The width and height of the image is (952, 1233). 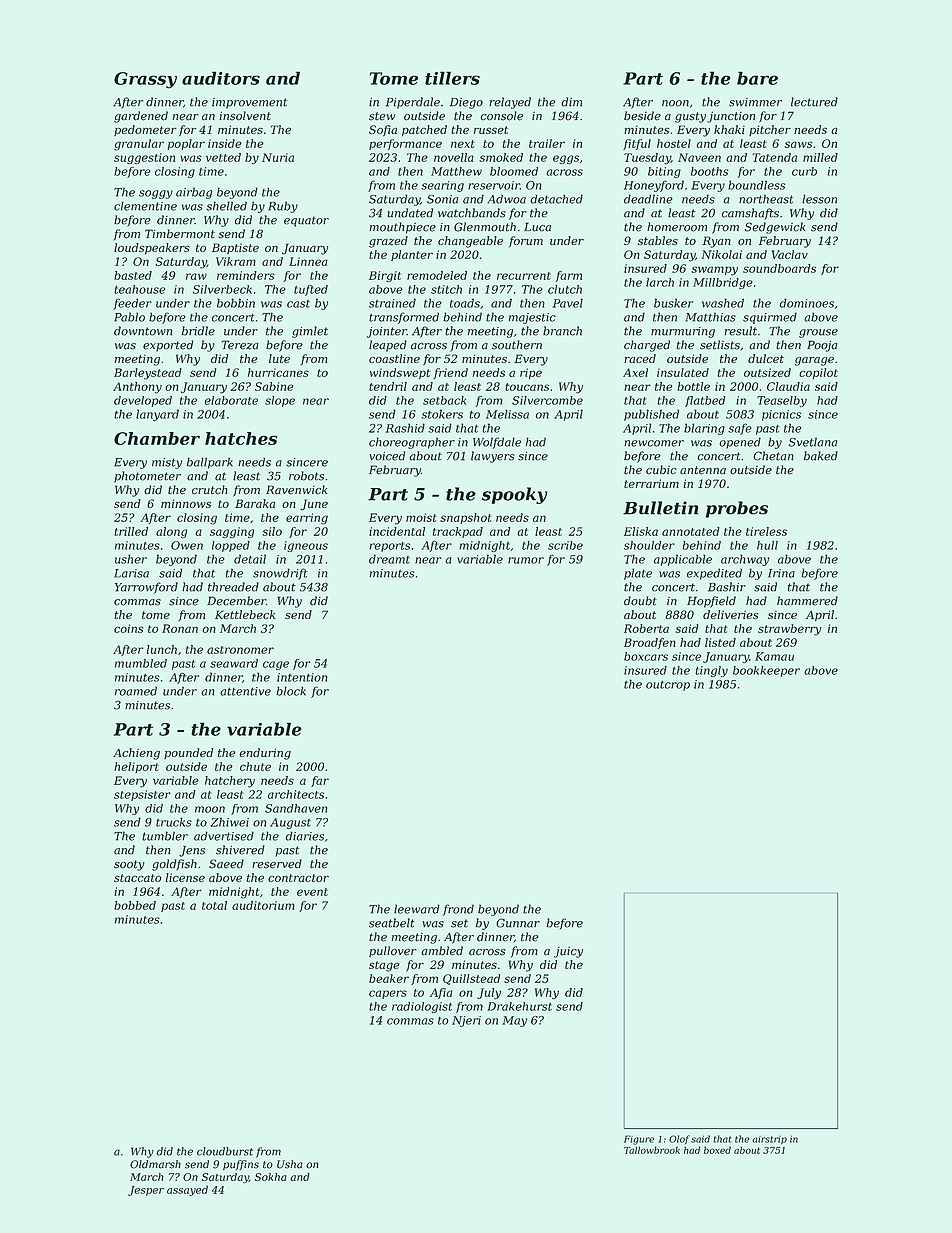 I want to click on Oldmarsh, so click(x=155, y=1164).
